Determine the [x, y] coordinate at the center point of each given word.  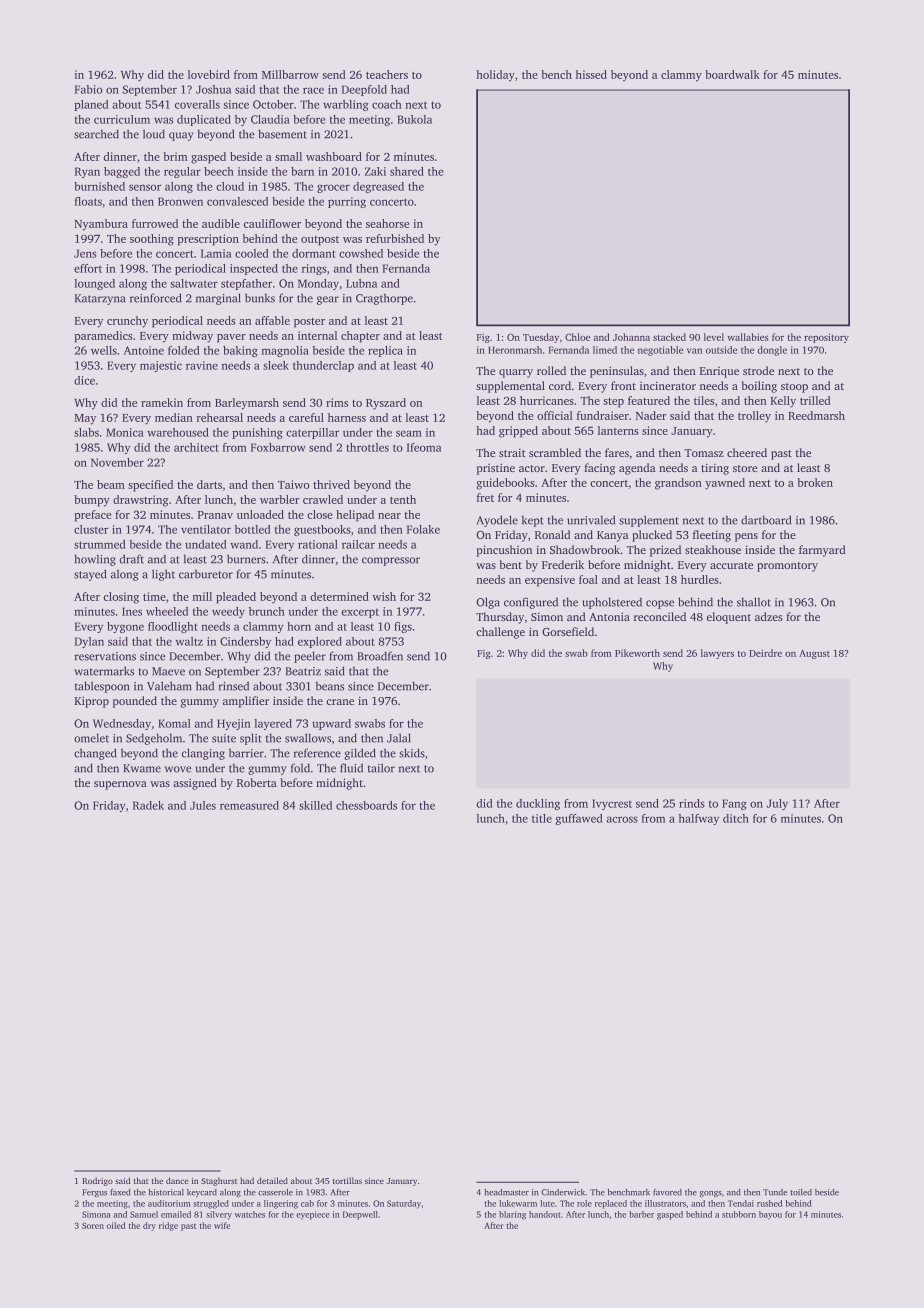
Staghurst [219, 1181]
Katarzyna [100, 299]
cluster [91, 529]
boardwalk [732, 74]
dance [177, 1180]
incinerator [668, 385]
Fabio [89, 89]
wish [384, 596]
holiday [495, 76]
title [542, 818]
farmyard [822, 551]
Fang [734, 804]
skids [412, 753]
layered [273, 724]
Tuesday [541, 338]
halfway [699, 819]
